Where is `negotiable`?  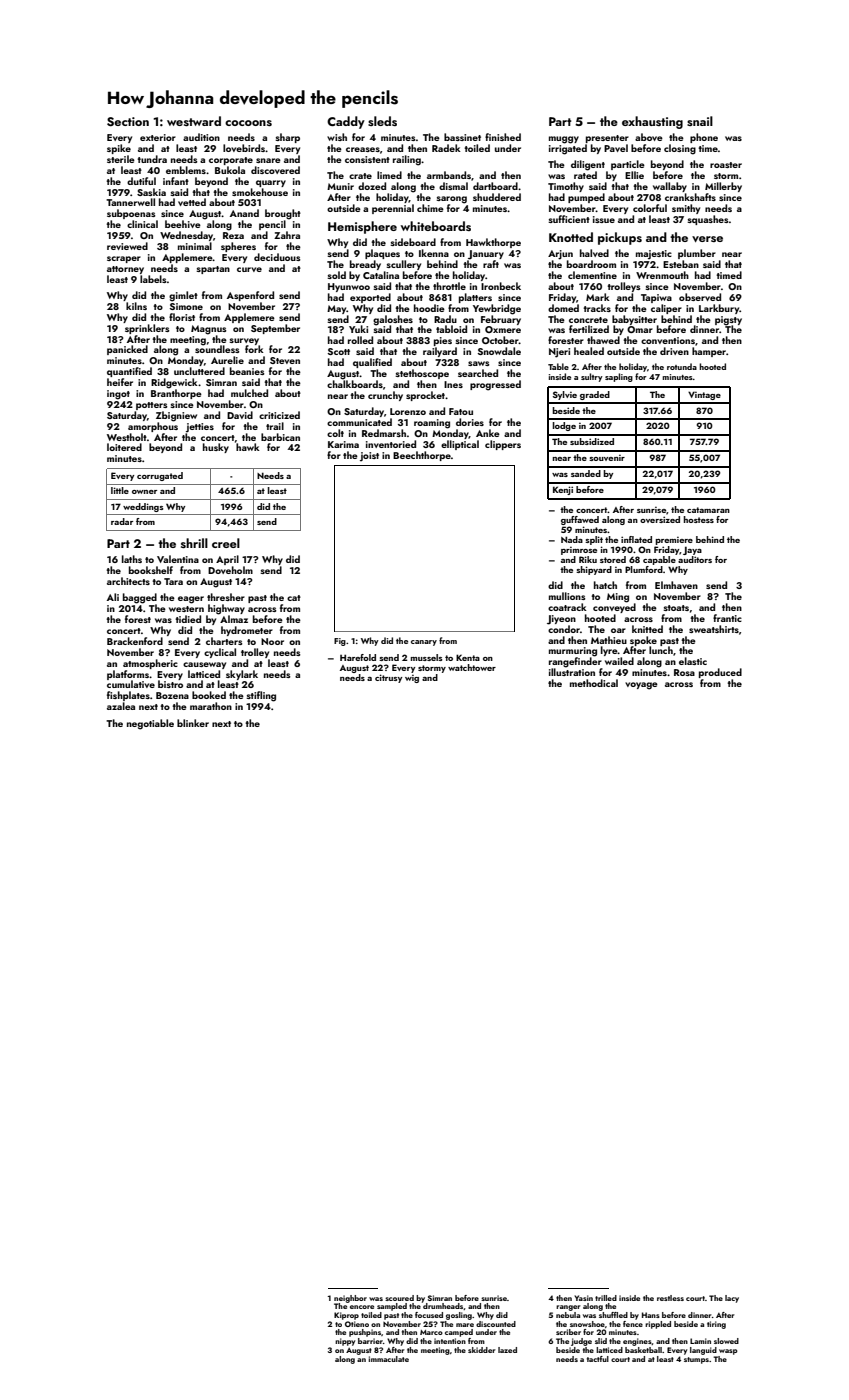
negotiable is located at coordinates (150, 724).
